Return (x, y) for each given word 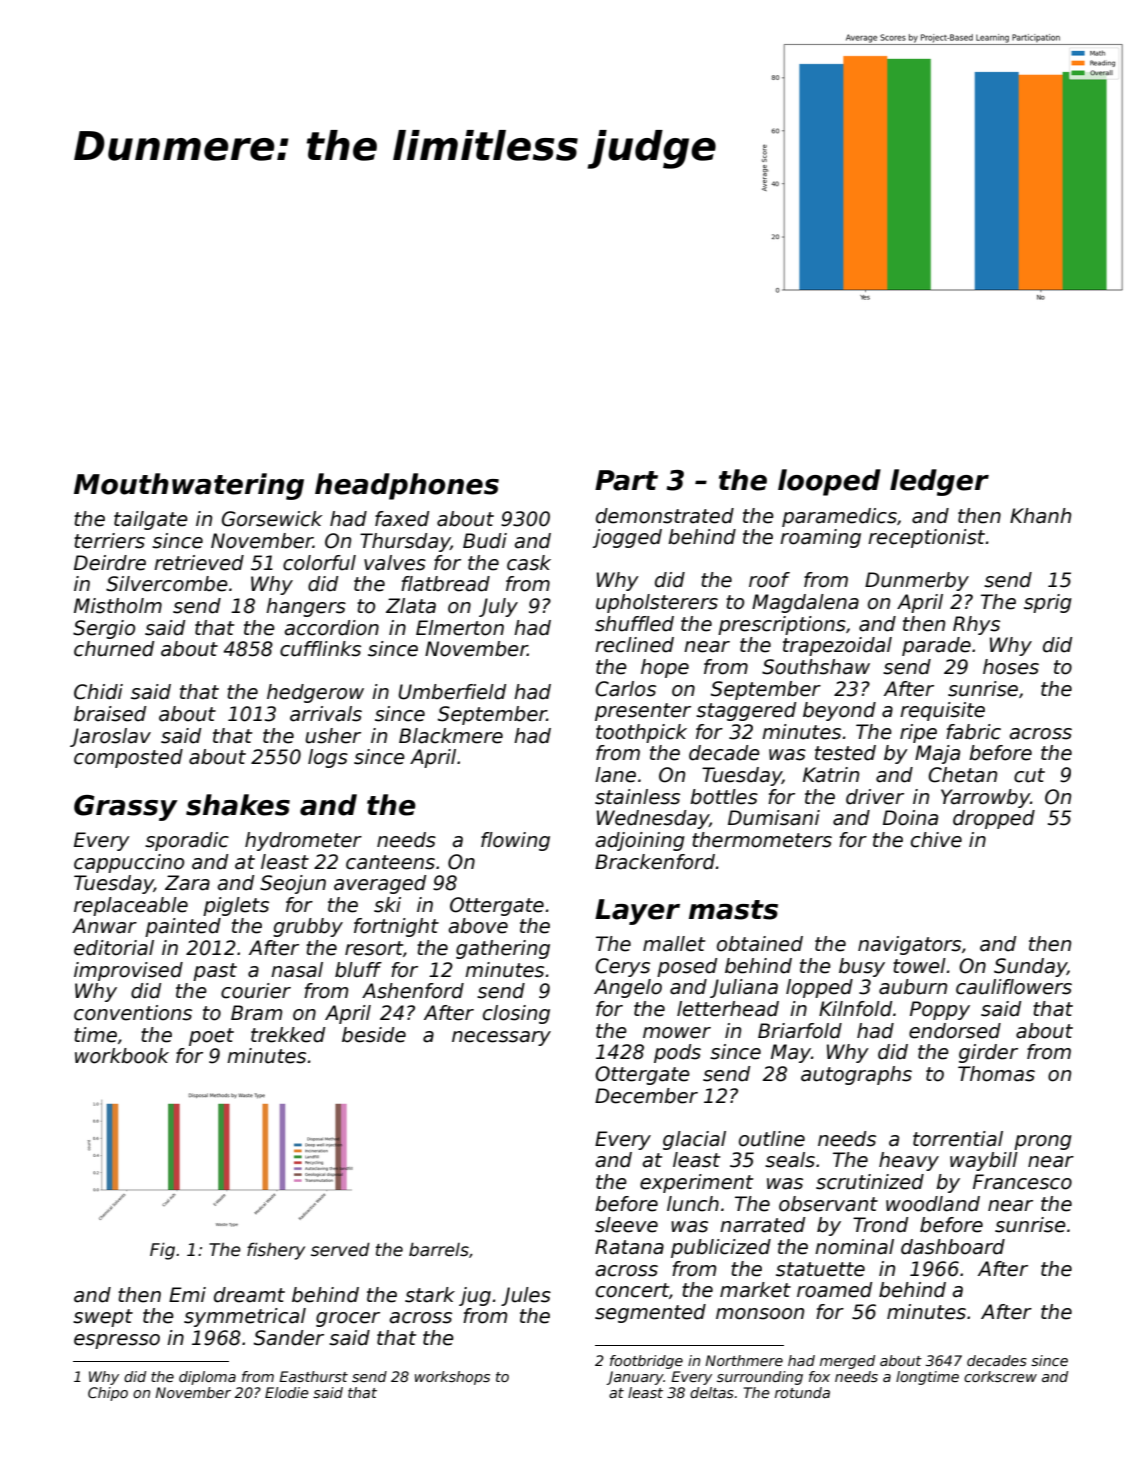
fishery (276, 1251)
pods (677, 1053)
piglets (236, 906)
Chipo (108, 1394)
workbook (122, 1056)
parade (936, 646)
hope (665, 668)
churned (114, 649)
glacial (694, 1140)
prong (1043, 1142)
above (478, 926)
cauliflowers (1014, 987)
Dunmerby (917, 581)
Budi (485, 541)
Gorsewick (272, 519)
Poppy (940, 1010)
